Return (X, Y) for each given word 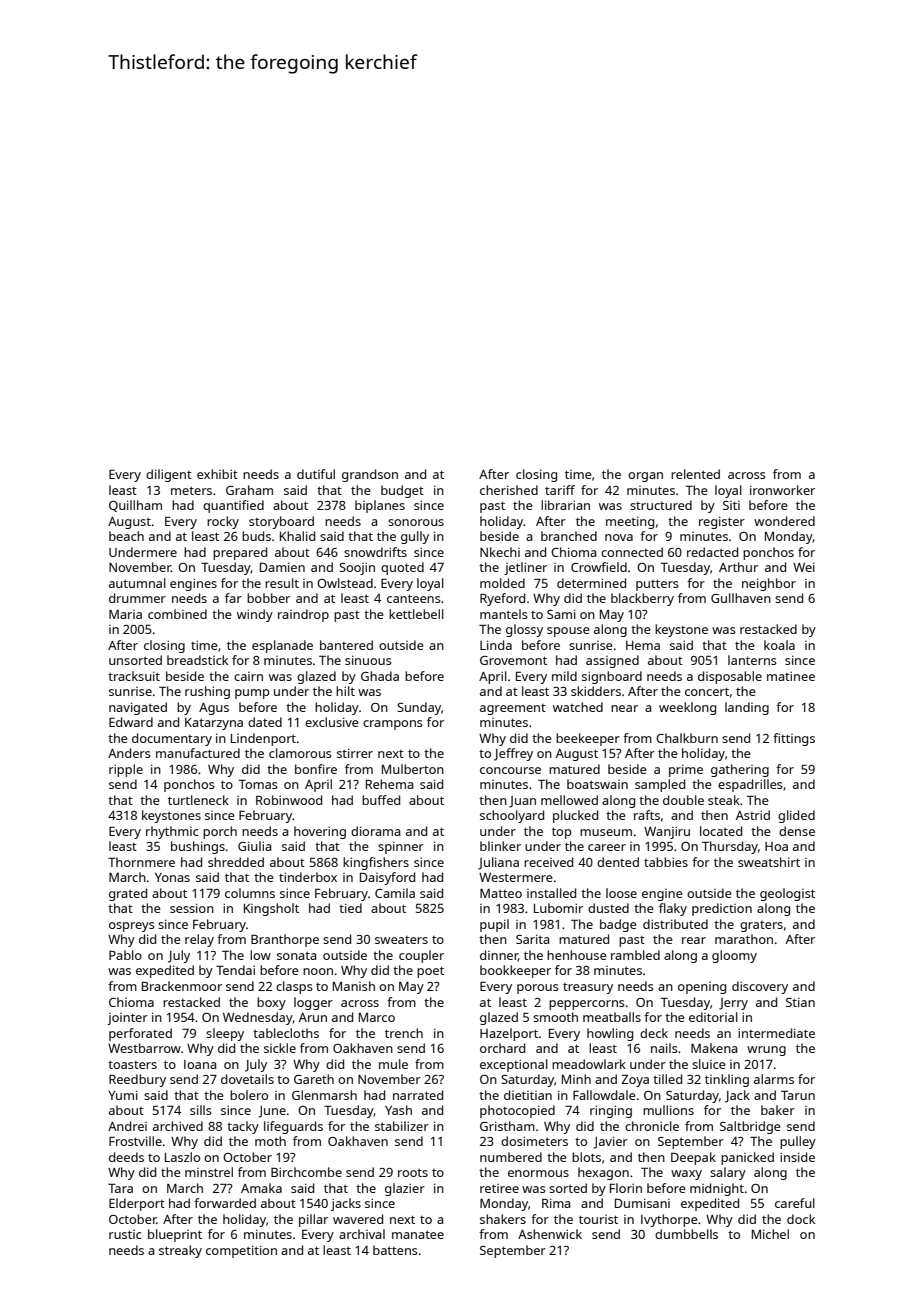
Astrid (753, 815)
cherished (509, 490)
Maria (125, 614)
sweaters (401, 940)
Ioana (200, 1064)
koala (779, 645)
